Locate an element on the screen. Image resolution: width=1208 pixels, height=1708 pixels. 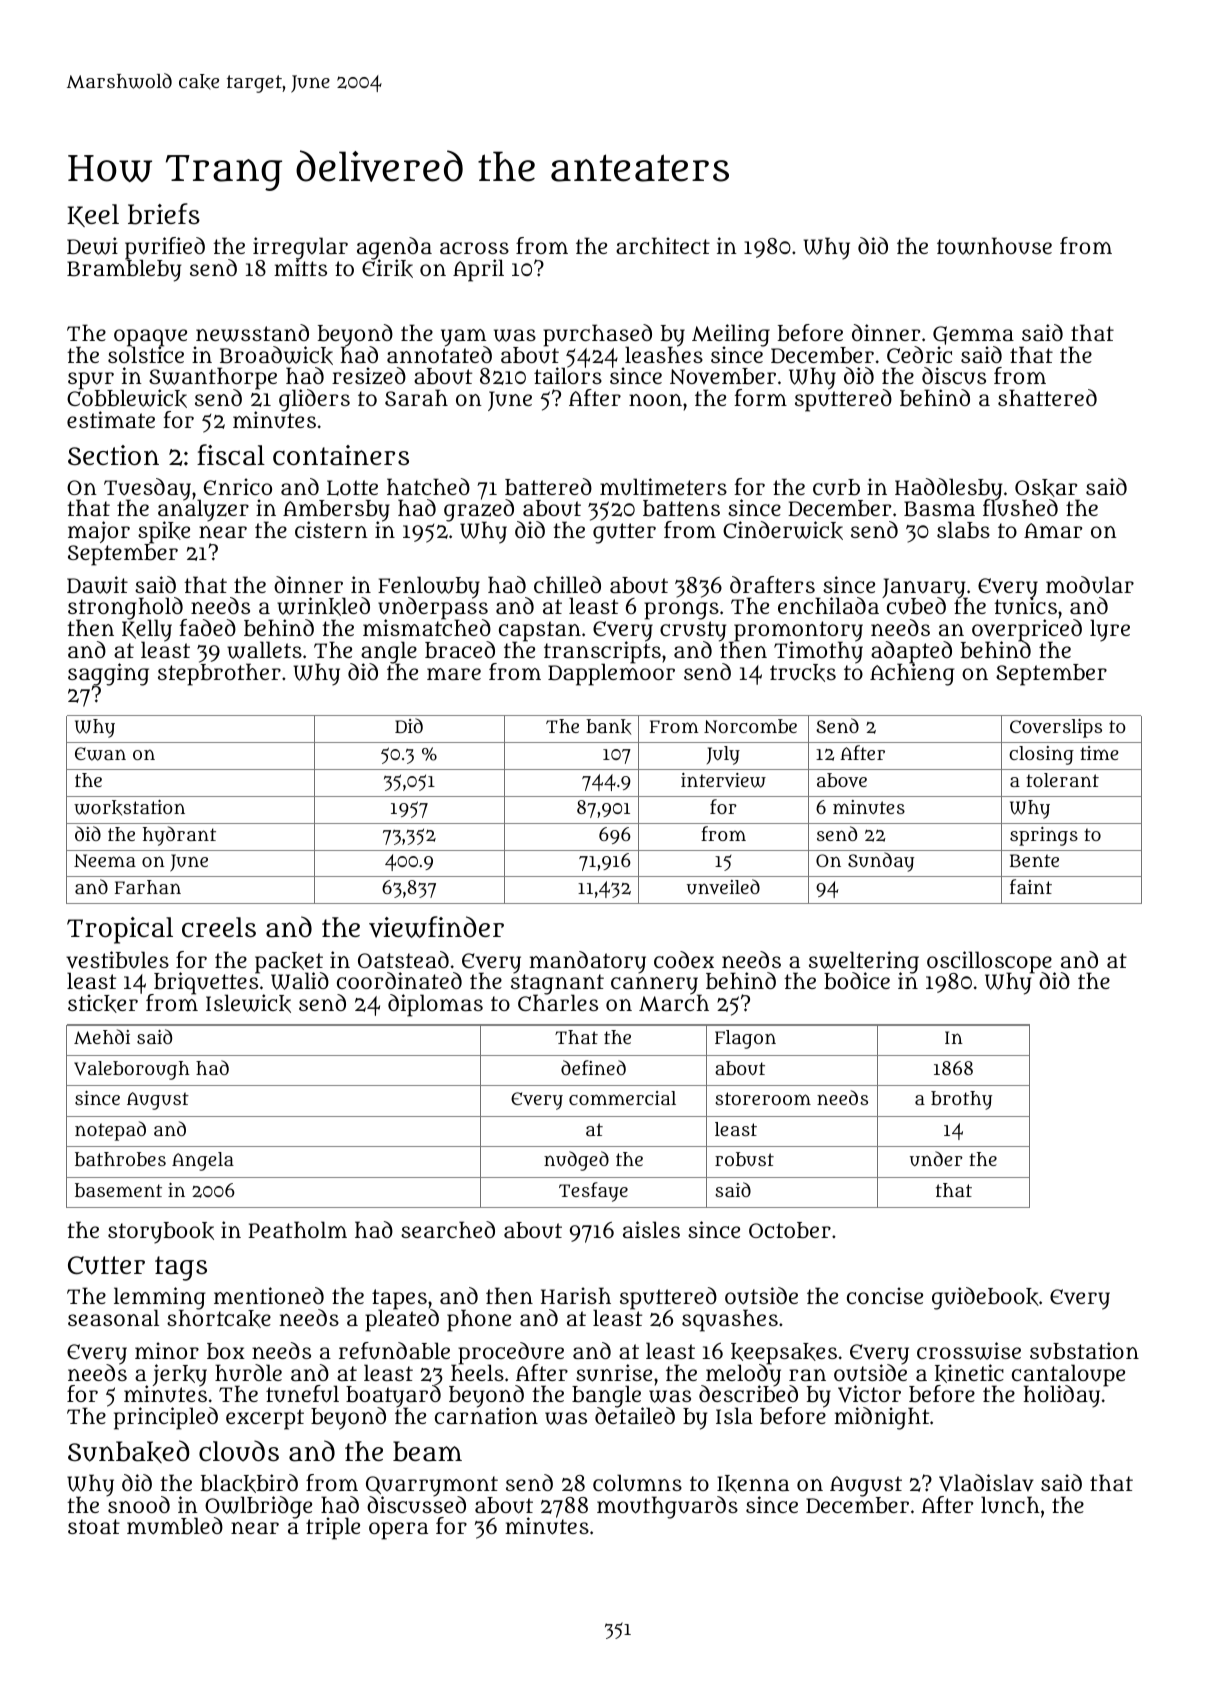
architect is located at coordinates (663, 245).
